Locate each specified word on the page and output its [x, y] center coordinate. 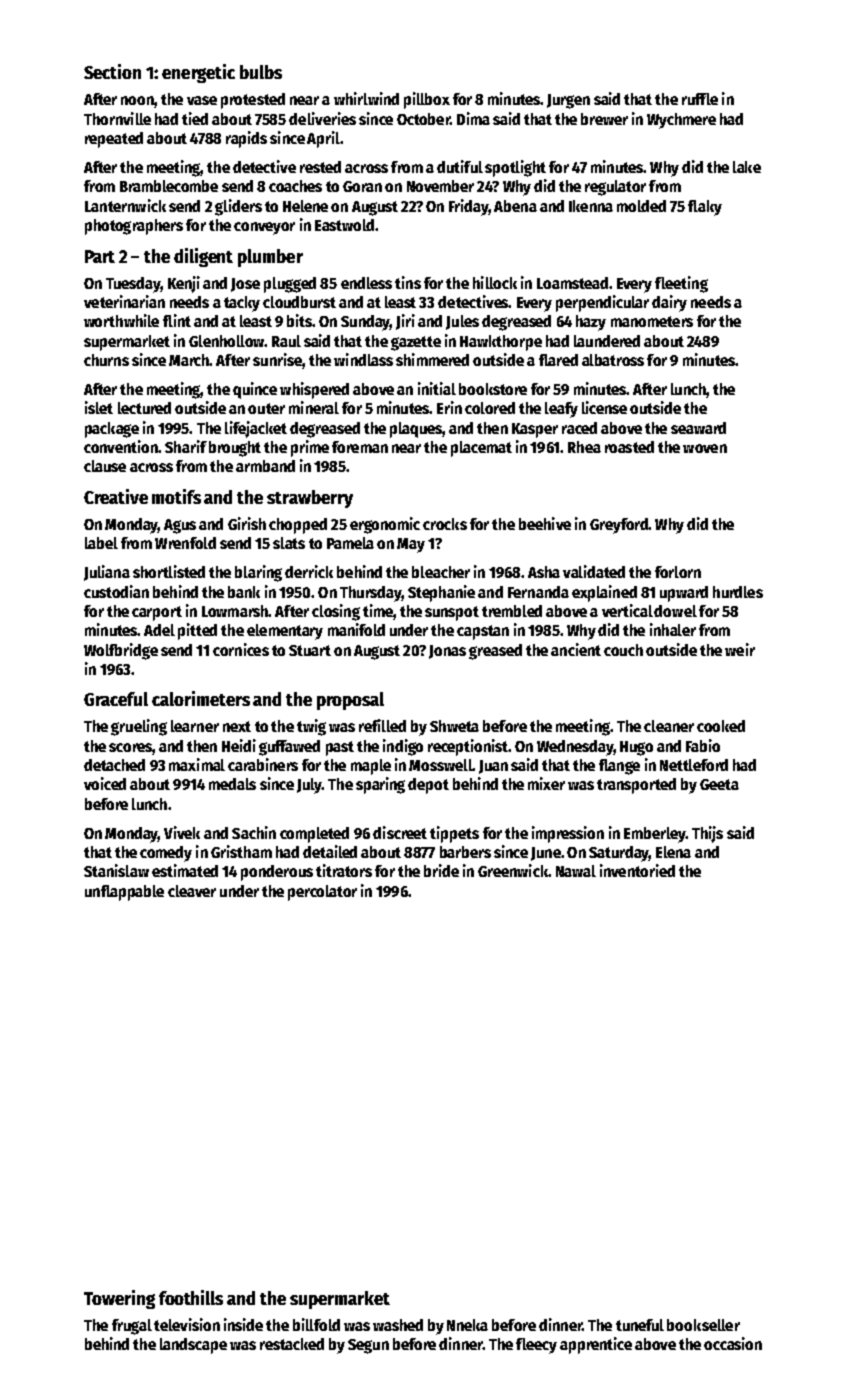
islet [99, 407]
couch [623, 650]
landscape [193, 1346]
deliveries [322, 118]
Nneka [467, 1325]
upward [684, 594]
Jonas [447, 652]
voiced [105, 783]
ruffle [700, 99]
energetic [198, 73]
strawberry [310, 499]
